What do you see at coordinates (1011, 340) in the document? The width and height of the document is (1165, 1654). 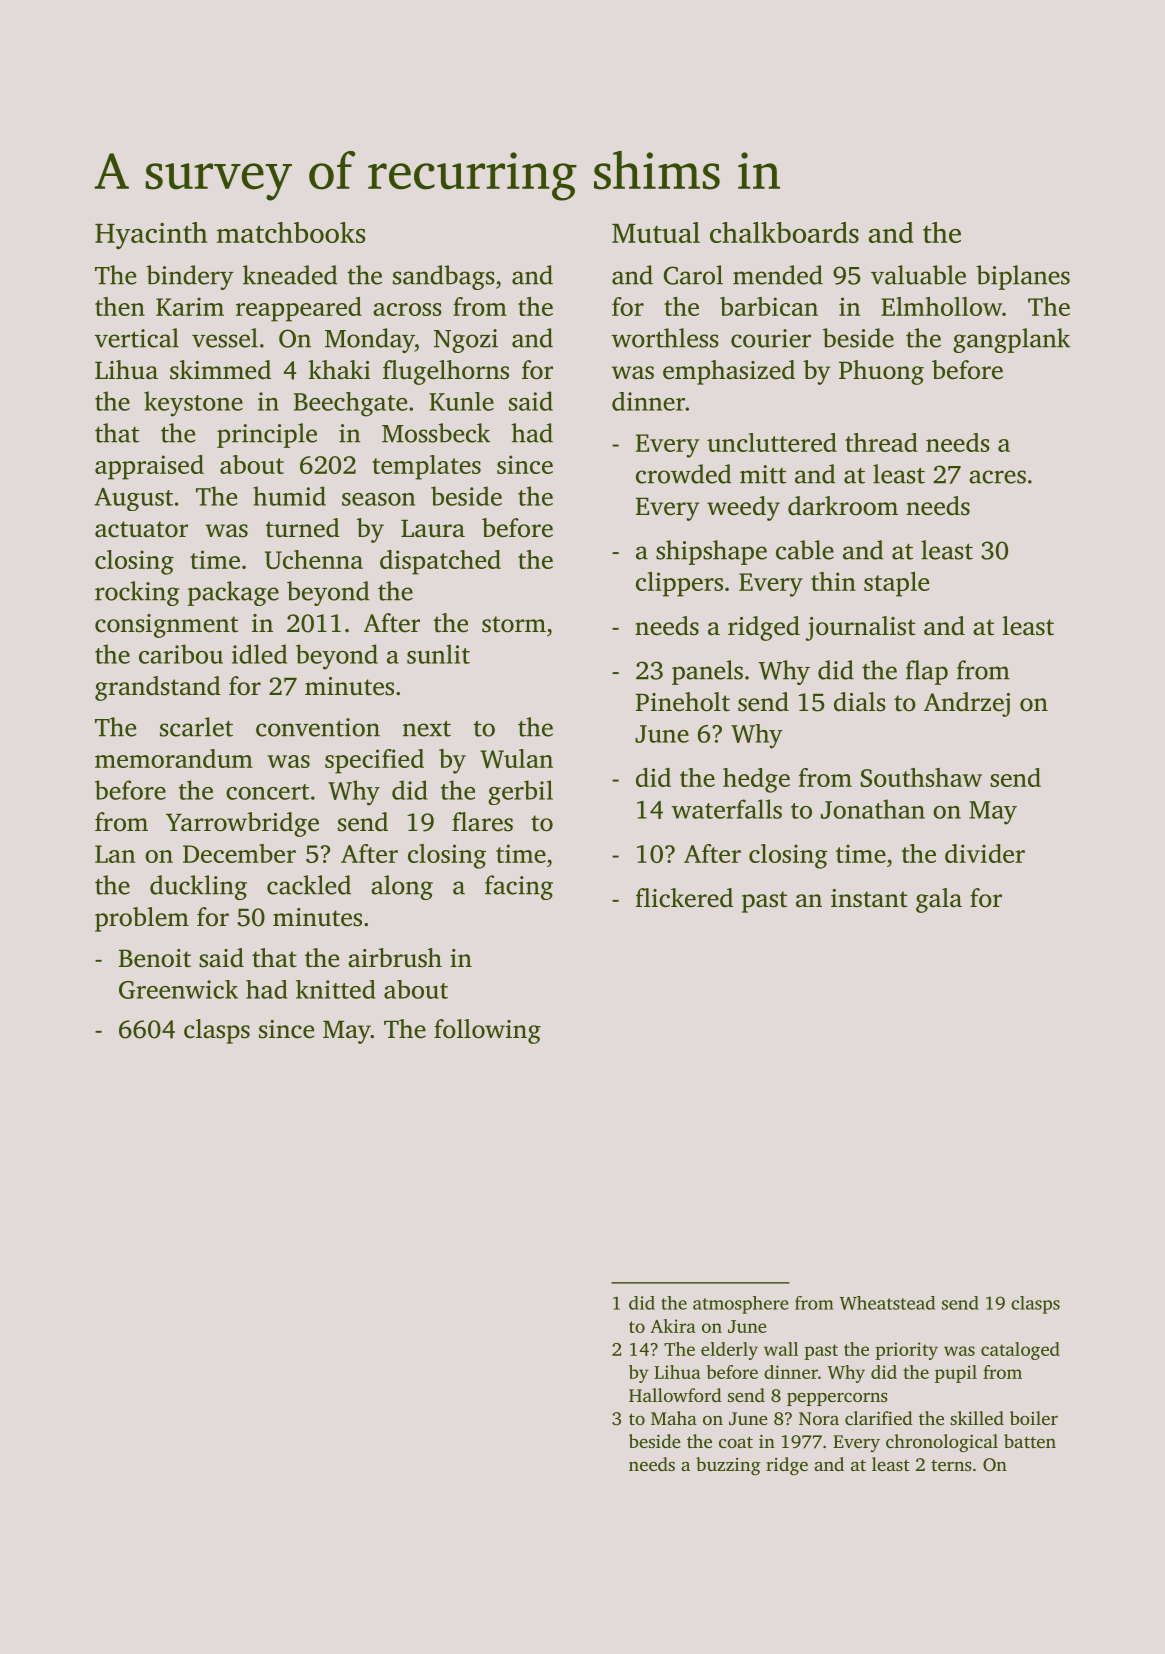 I see `gangplank` at bounding box center [1011, 340].
